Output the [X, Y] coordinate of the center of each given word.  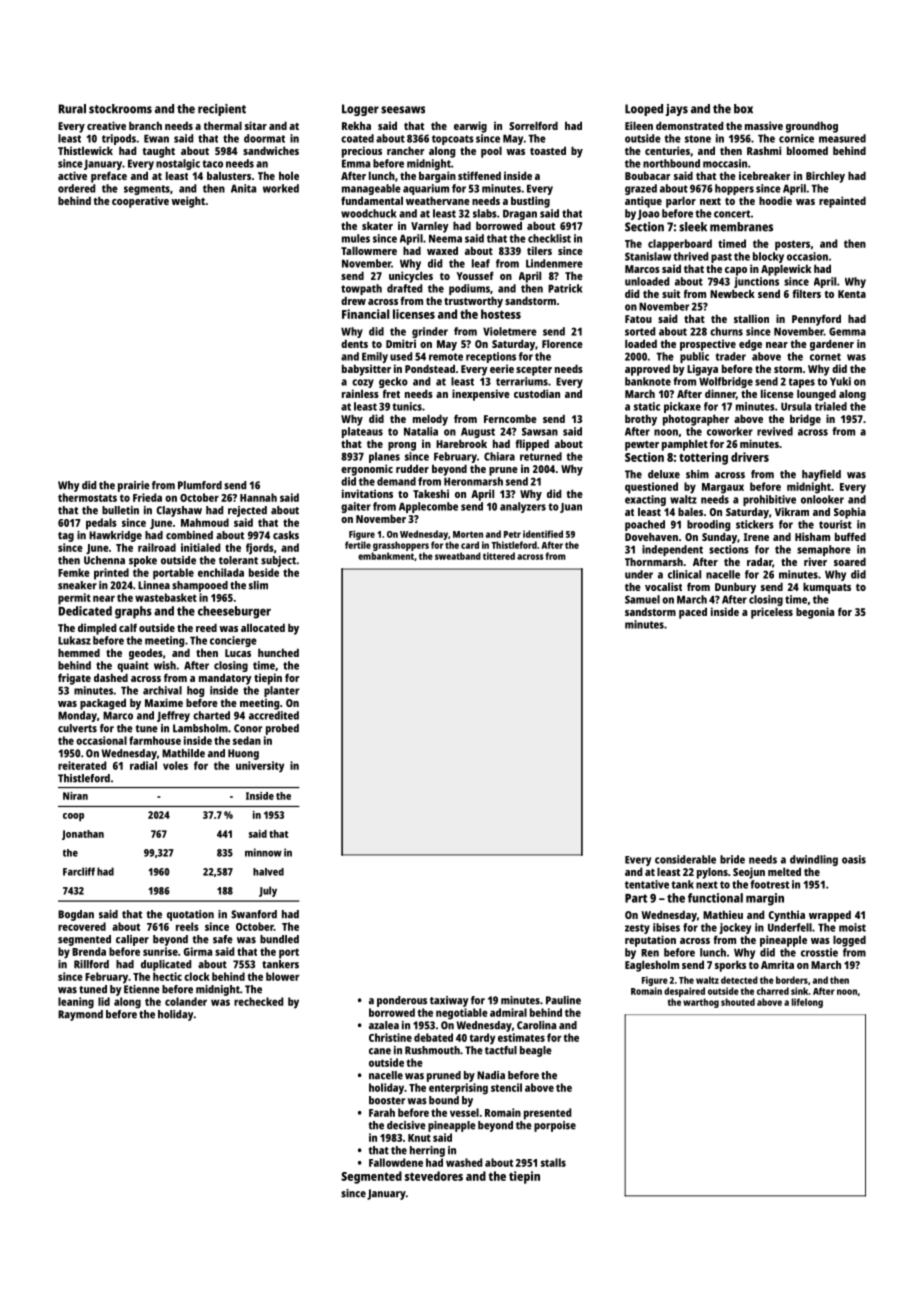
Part [636, 898]
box [743, 109]
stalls [553, 1162]
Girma [198, 951]
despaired [684, 992]
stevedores [434, 1176]
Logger [360, 110]
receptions [491, 357]
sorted [640, 331]
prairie [134, 486]
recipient [222, 110]
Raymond [80, 1015]
